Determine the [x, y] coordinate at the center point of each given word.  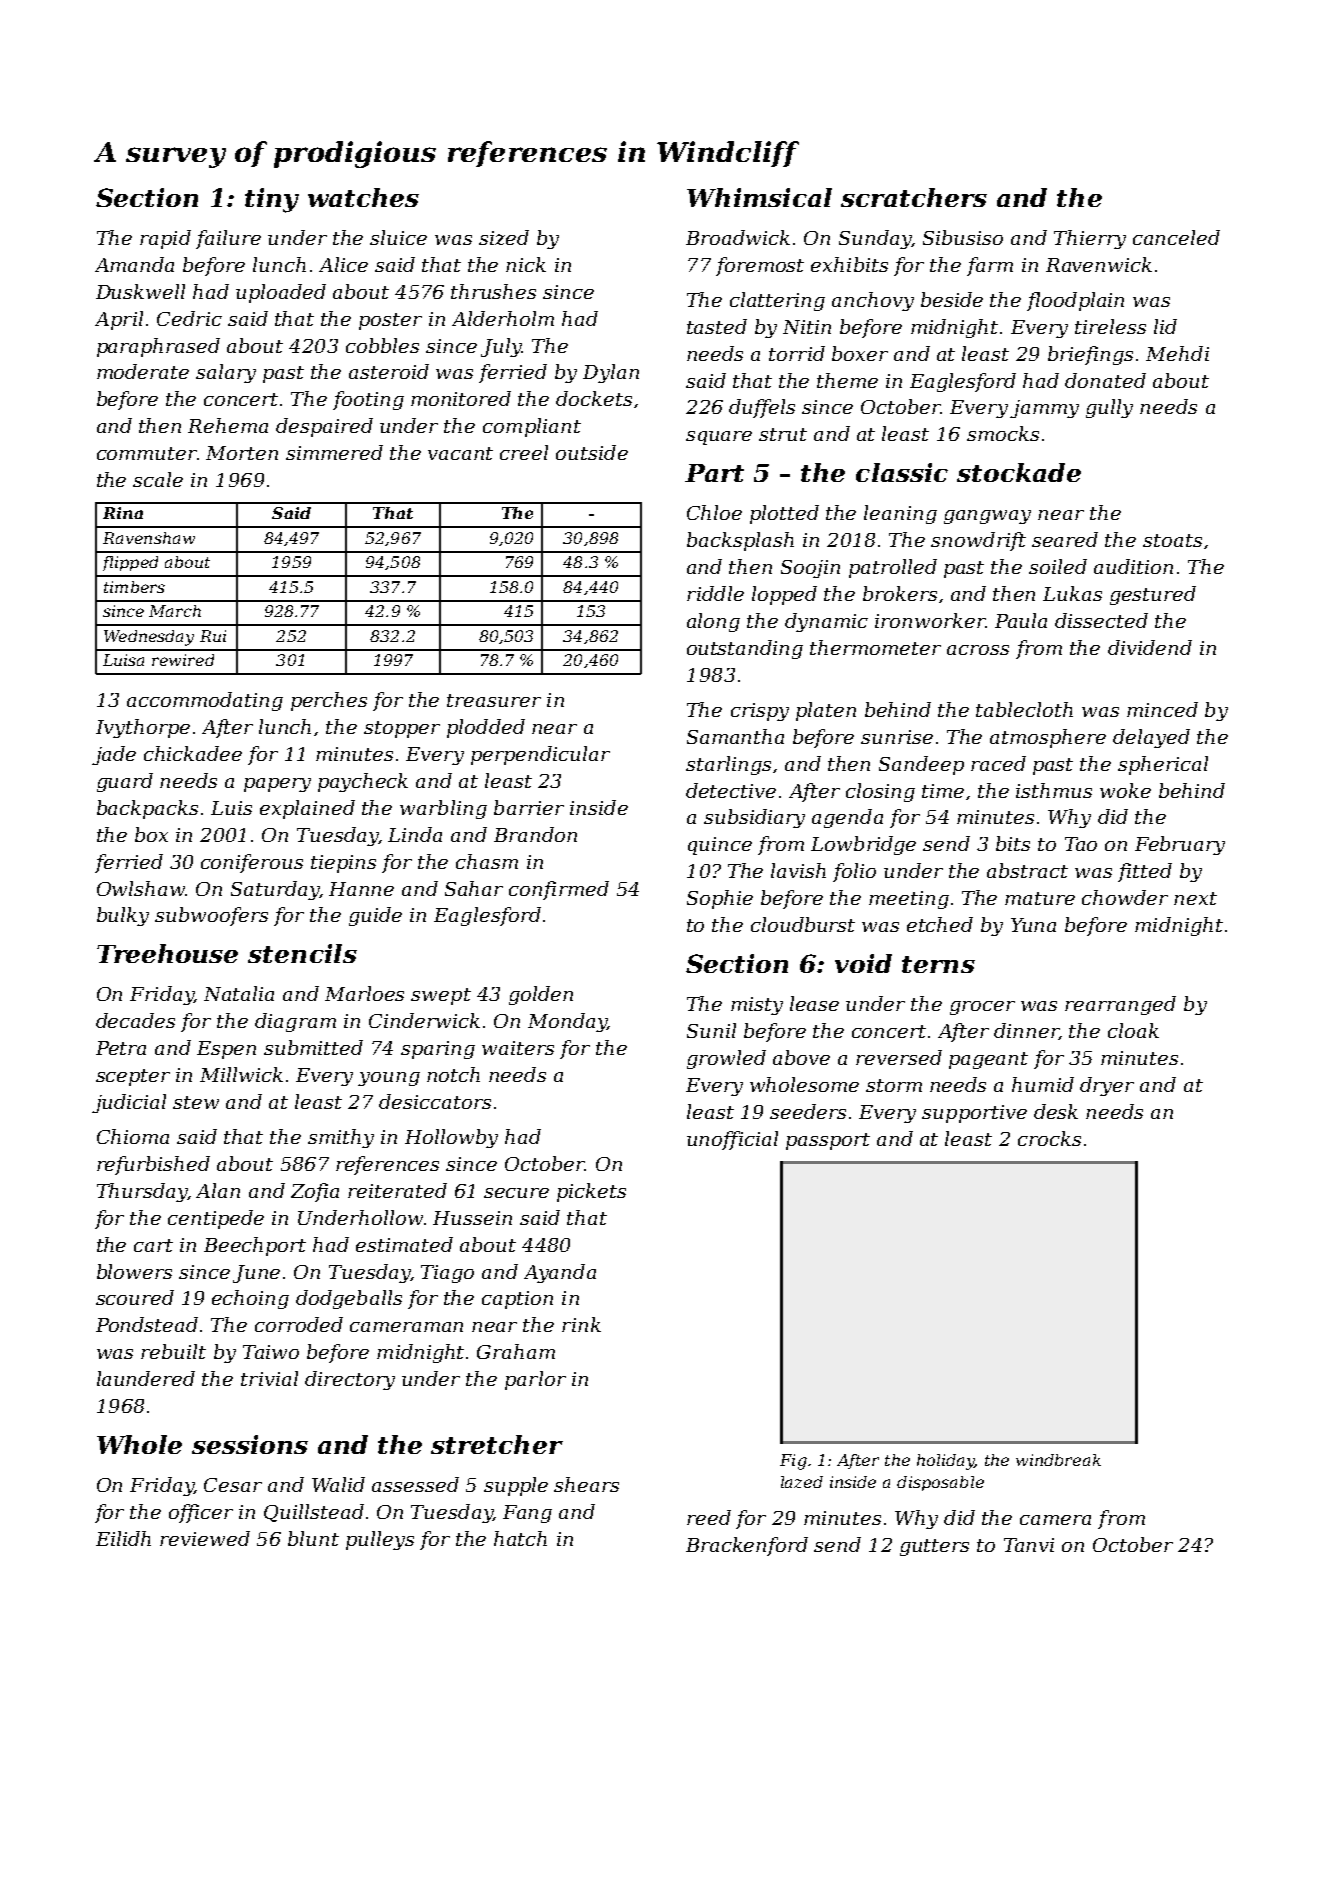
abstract [1027, 870]
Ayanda [560, 1273]
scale [158, 479]
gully [1109, 408]
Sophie [720, 899]
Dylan [611, 373]
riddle [715, 593]
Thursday [142, 1192]
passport [828, 1141]
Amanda [134, 264]
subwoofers [211, 916]
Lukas [1072, 593]
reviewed [205, 1538]
